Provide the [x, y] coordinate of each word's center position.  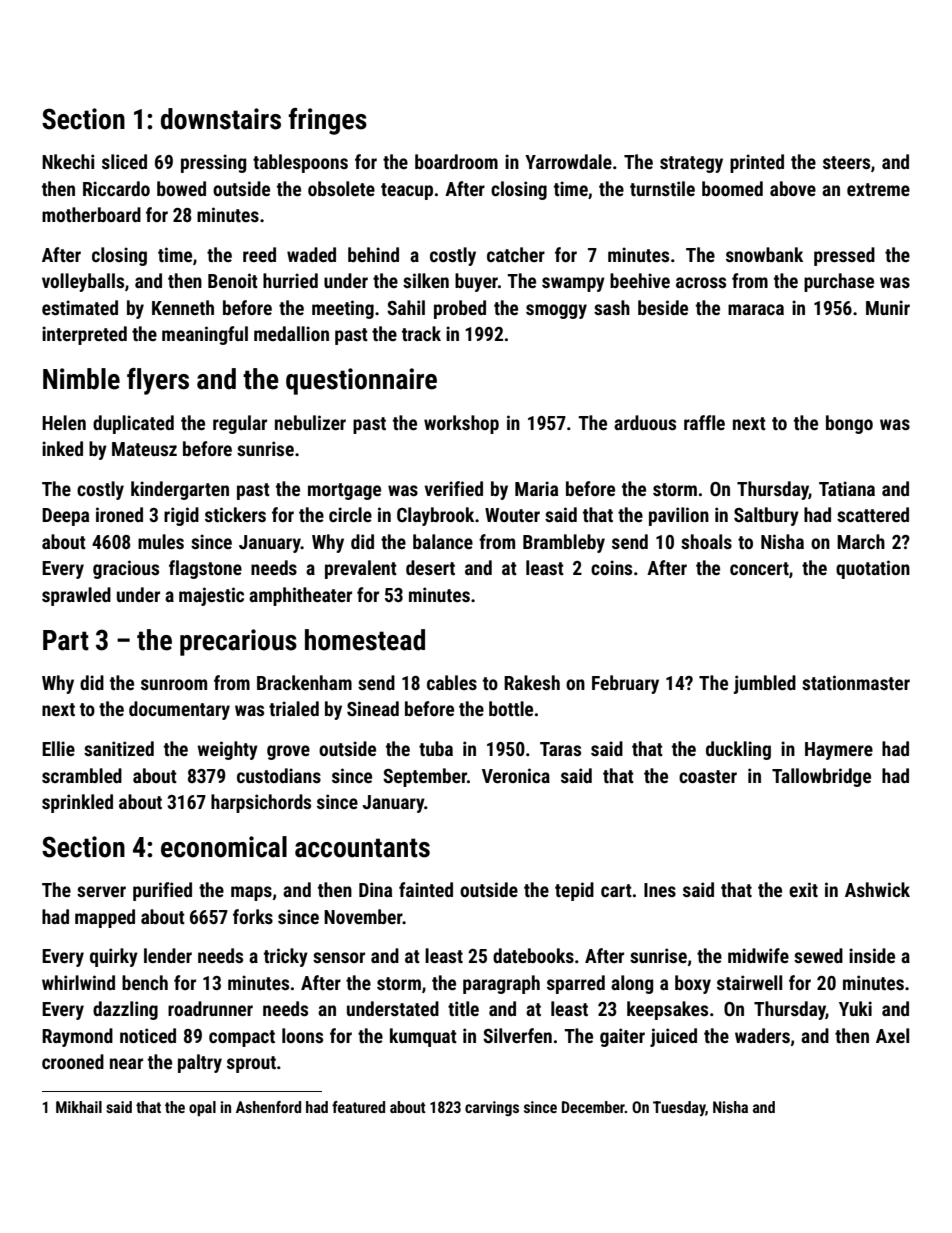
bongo [849, 424]
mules [161, 541]
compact [242, 1038]
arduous [645, 422]
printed [757, 163]
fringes [327, 121]
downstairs [221, 119]
